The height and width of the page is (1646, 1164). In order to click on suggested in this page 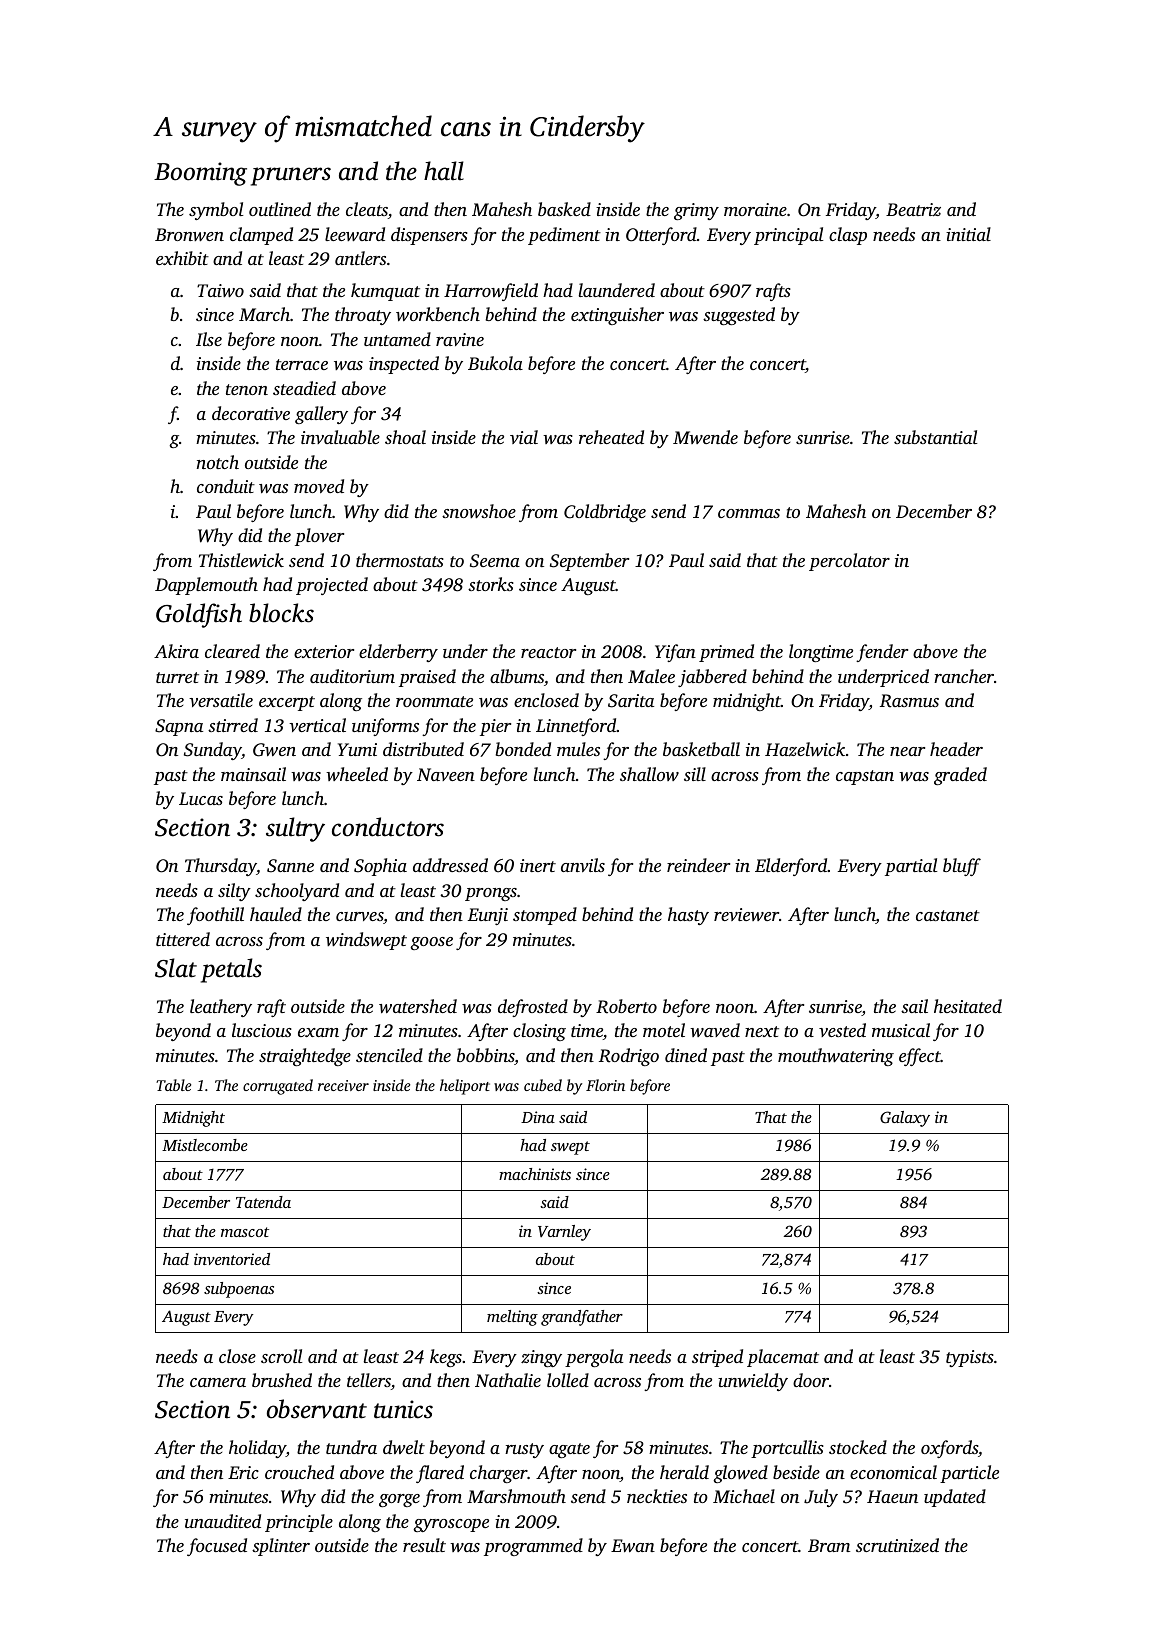, I will do `click(739, 316)`.
